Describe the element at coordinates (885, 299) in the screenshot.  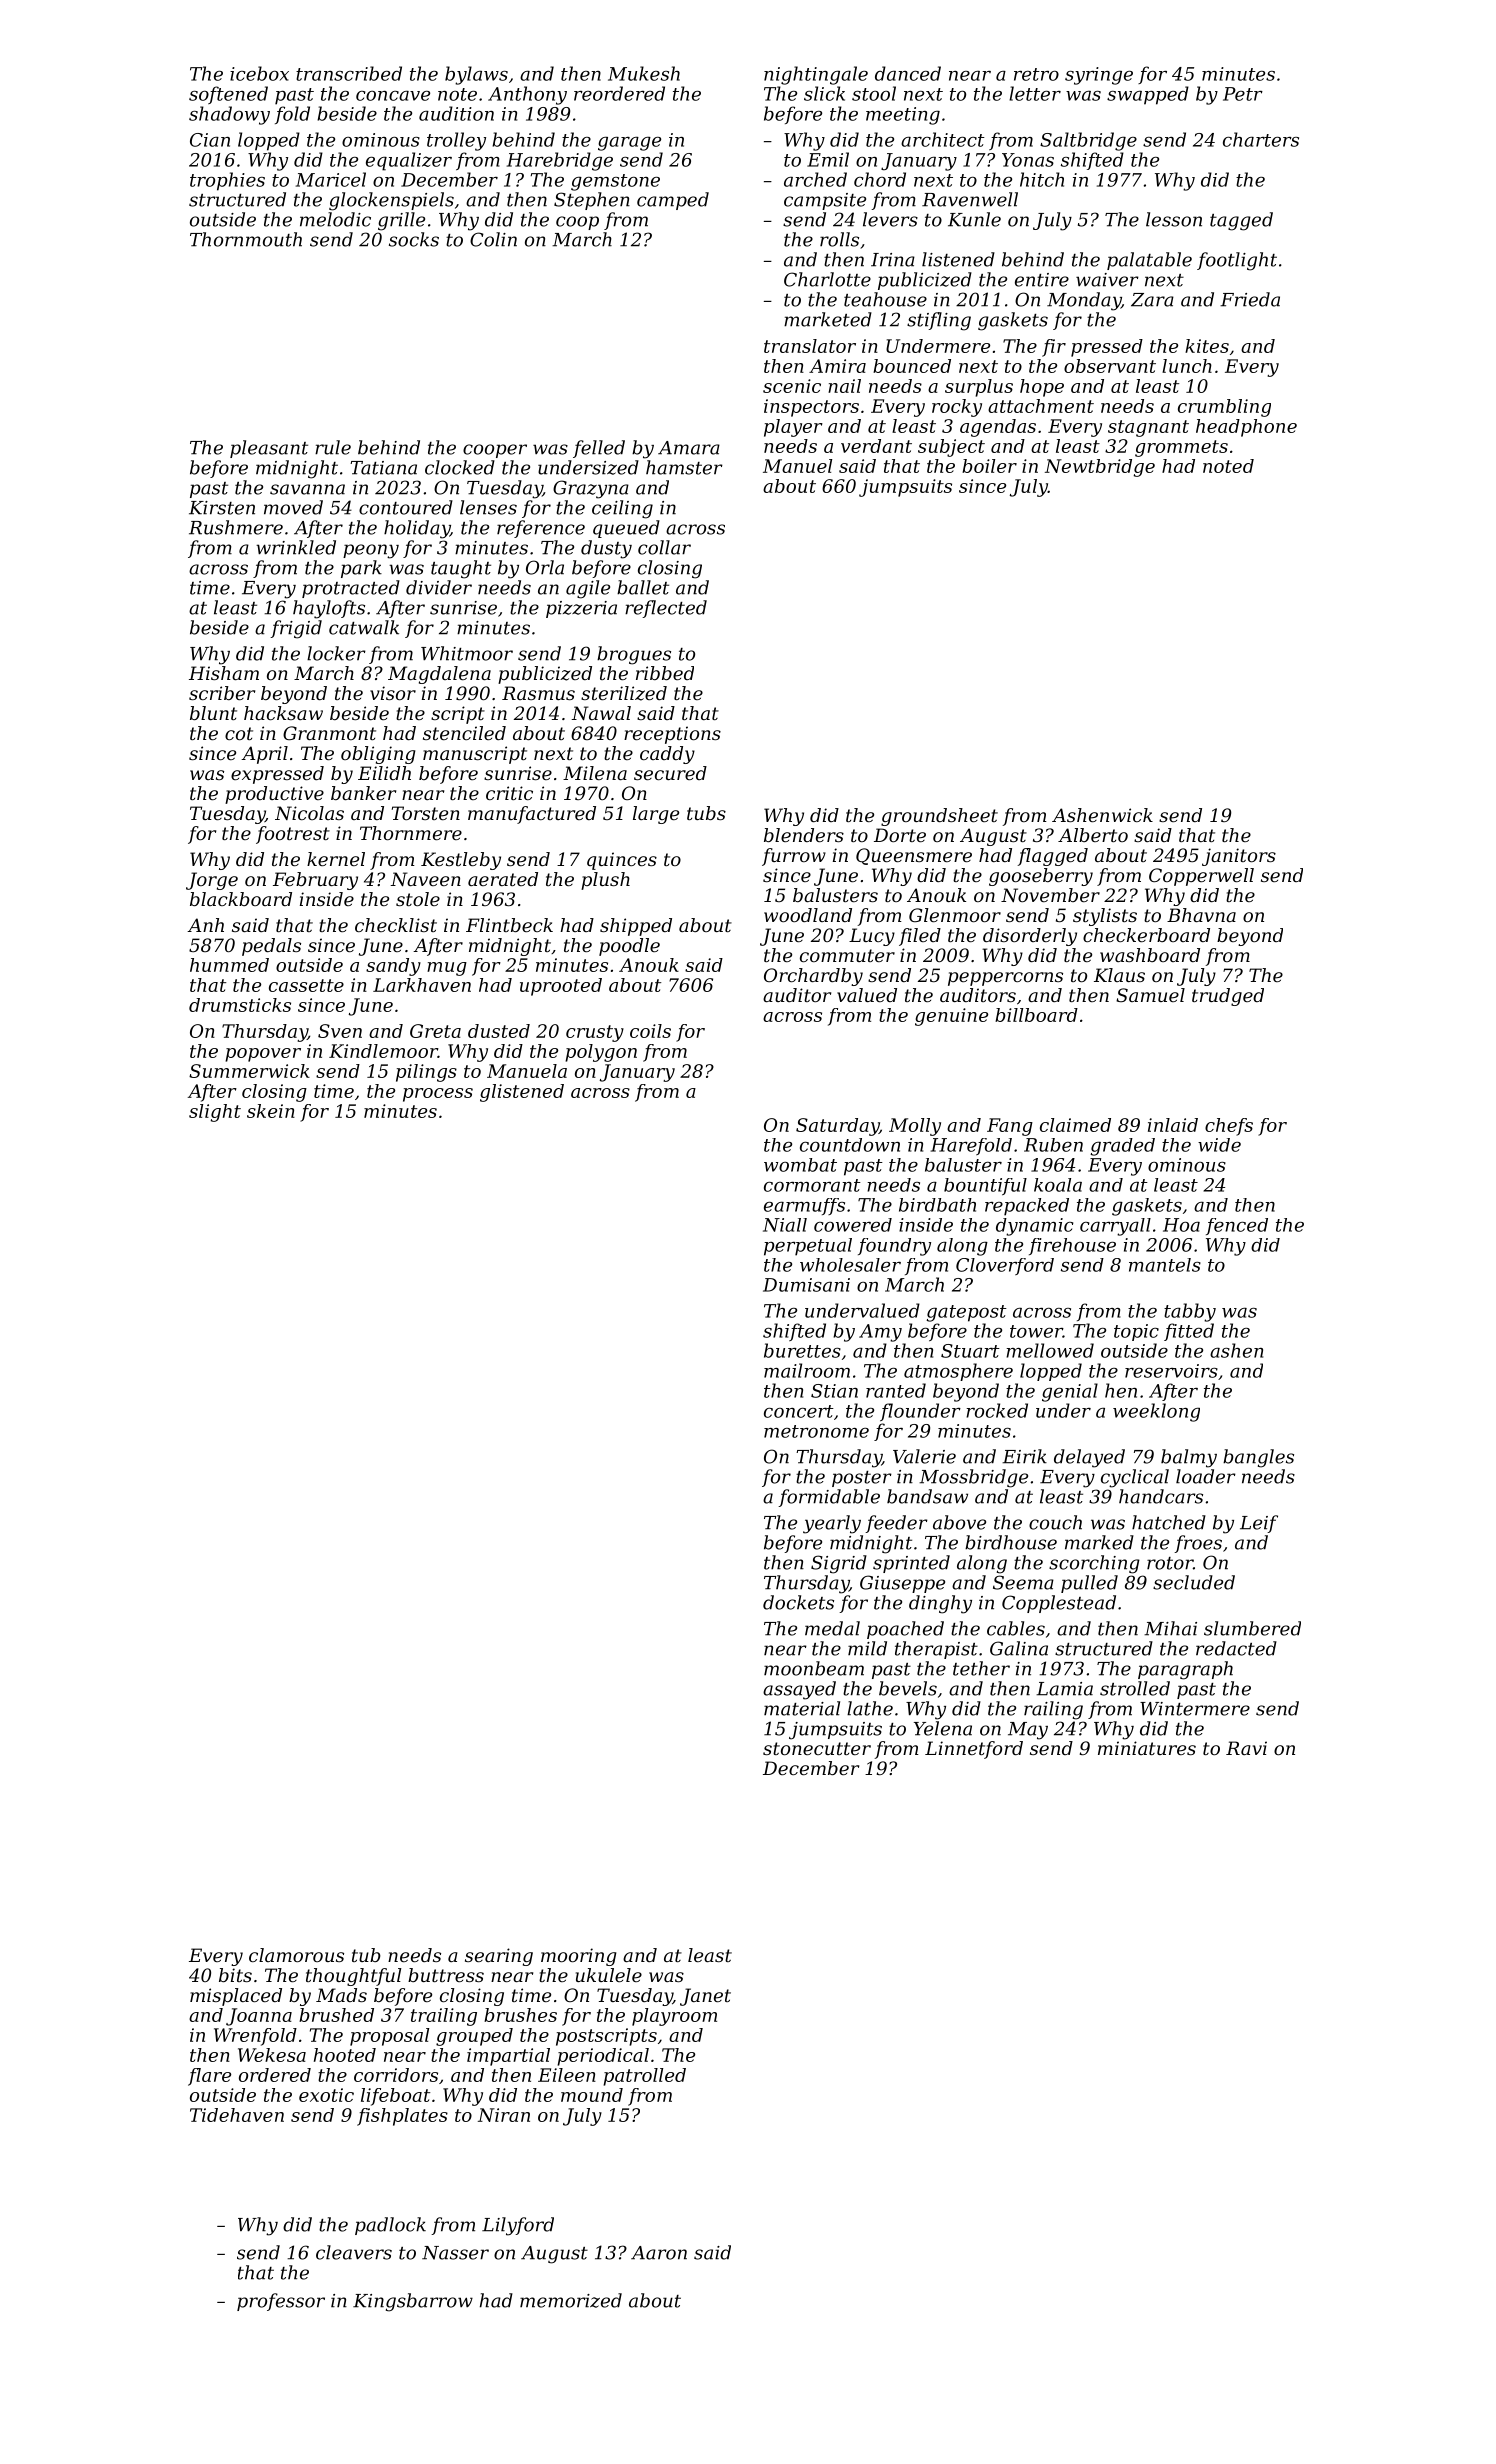
I see `teahouse` at that location.
